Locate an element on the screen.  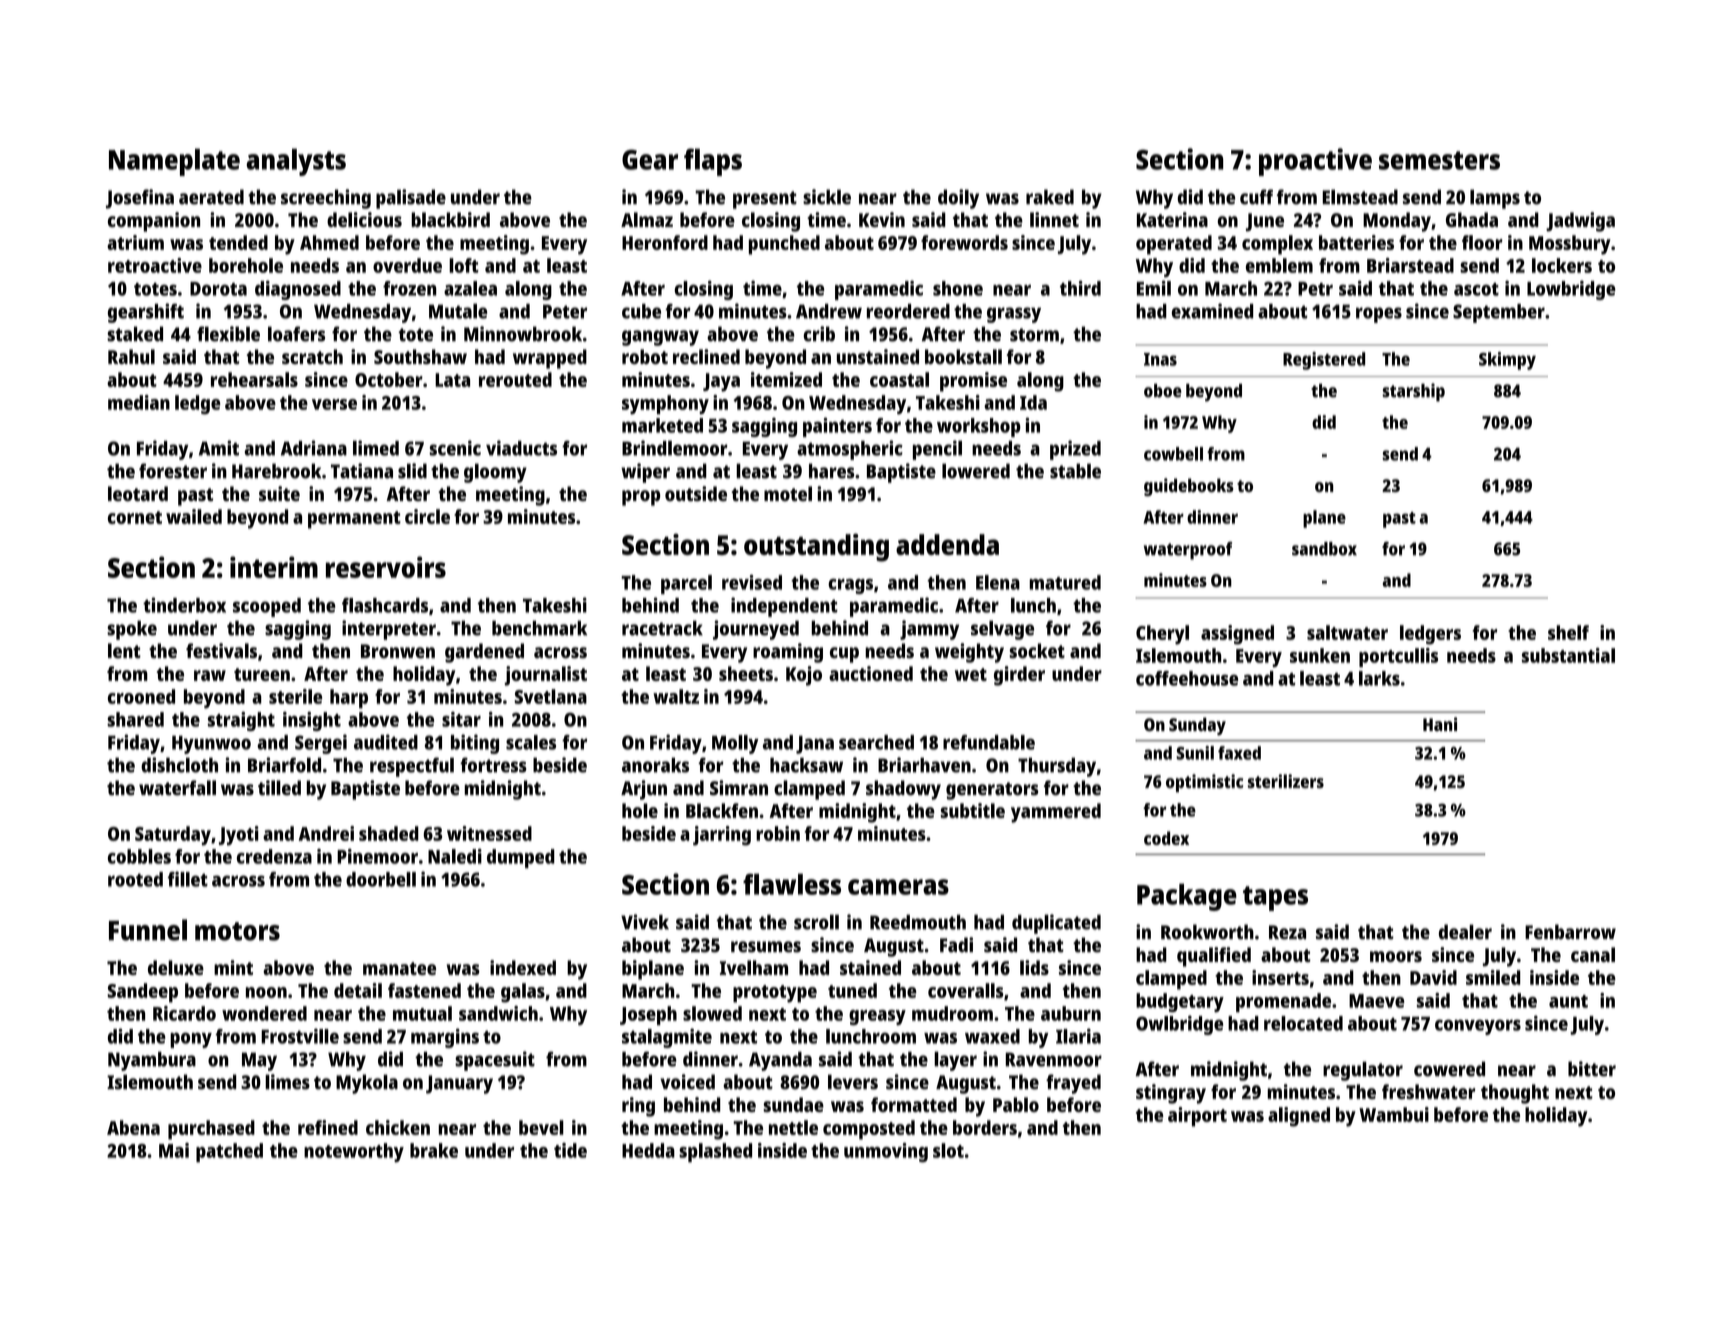
circle is located at coordinates (427, 516).
